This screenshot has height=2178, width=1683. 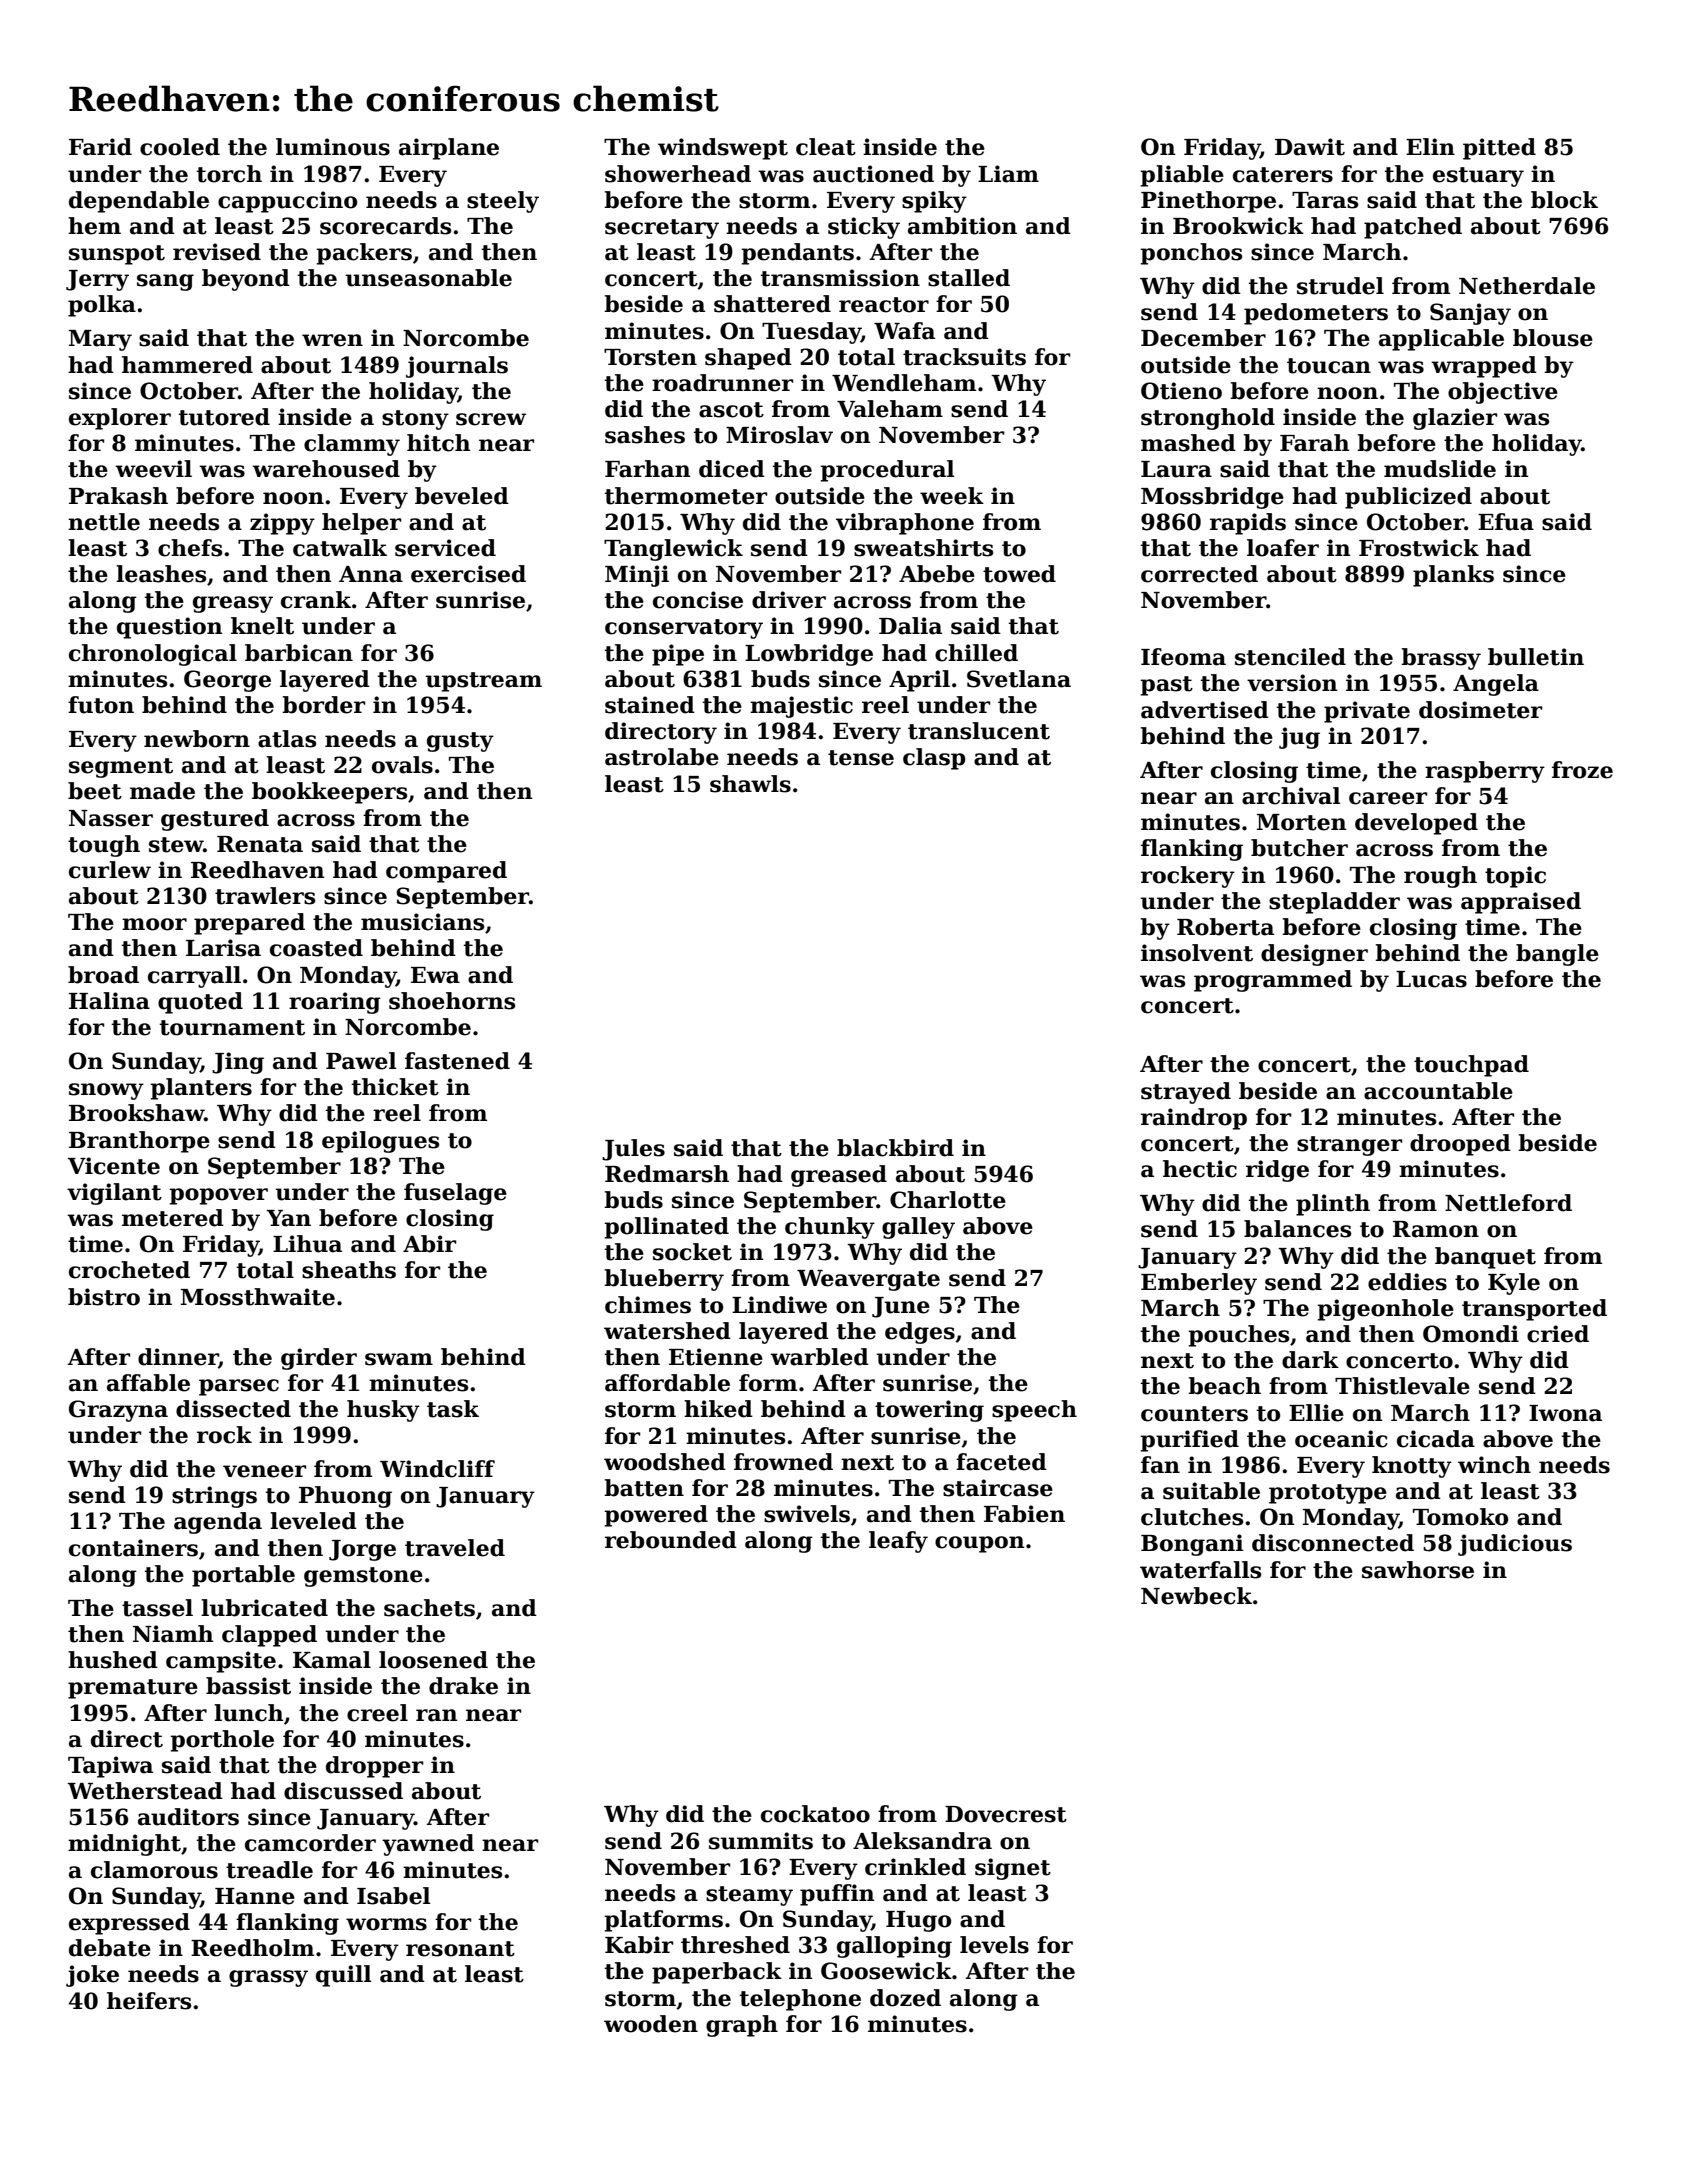 I want to click on heifers, so click(x=149, y=2001).
